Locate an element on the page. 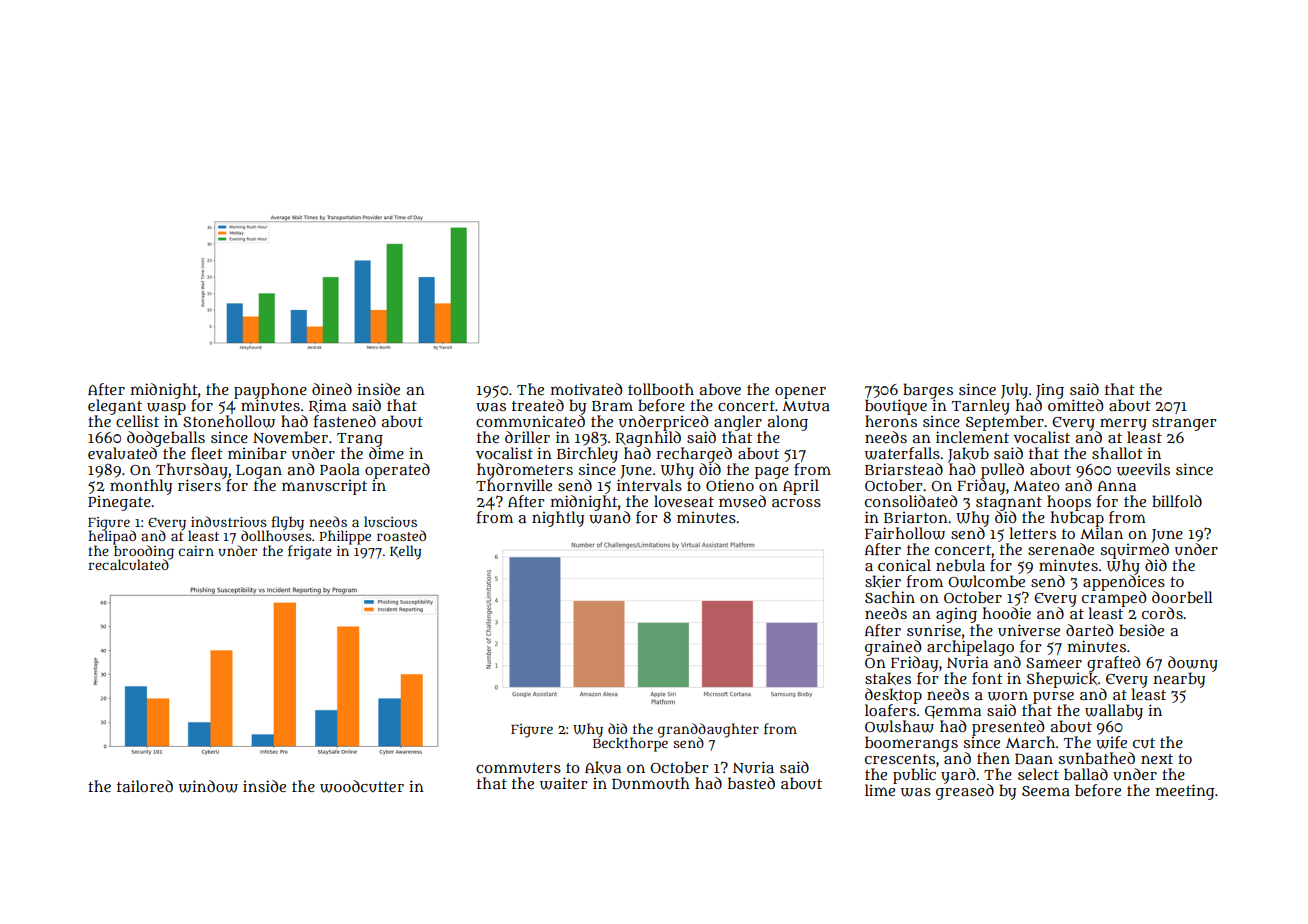 Image resolution: width=1308 pixels, height=924 pixels. cellist is located at coordinates (137, 421).
